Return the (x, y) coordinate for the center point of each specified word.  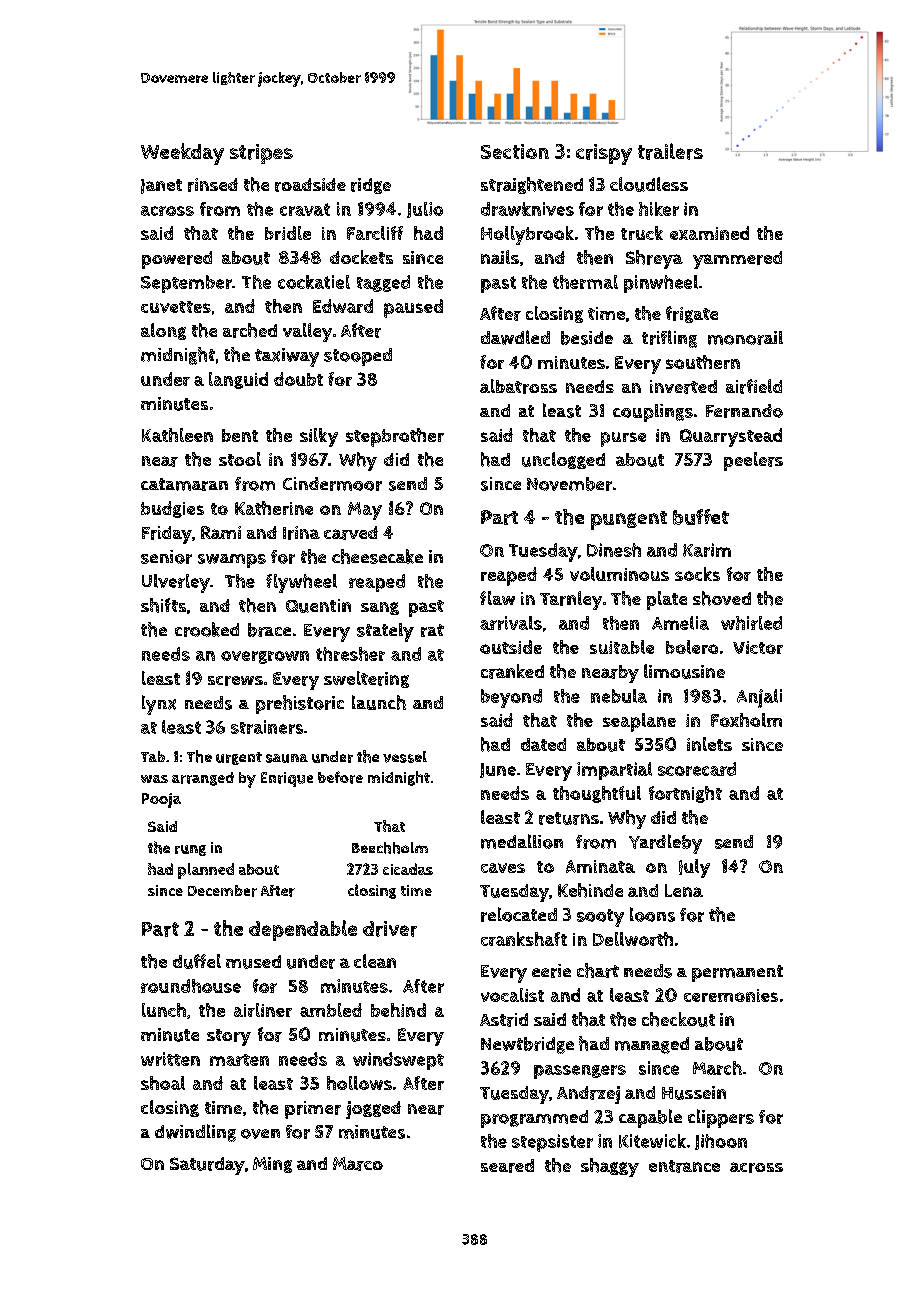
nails (500, 257)
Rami (221, 532)
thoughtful (597, 794)
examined (709, 233)
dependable (303, 930)
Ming (272, 1165)
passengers (580, 1072)
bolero (692, 647)
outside (511, 647)
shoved (722, 598)
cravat (305, 209)
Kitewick (652, 1141)
